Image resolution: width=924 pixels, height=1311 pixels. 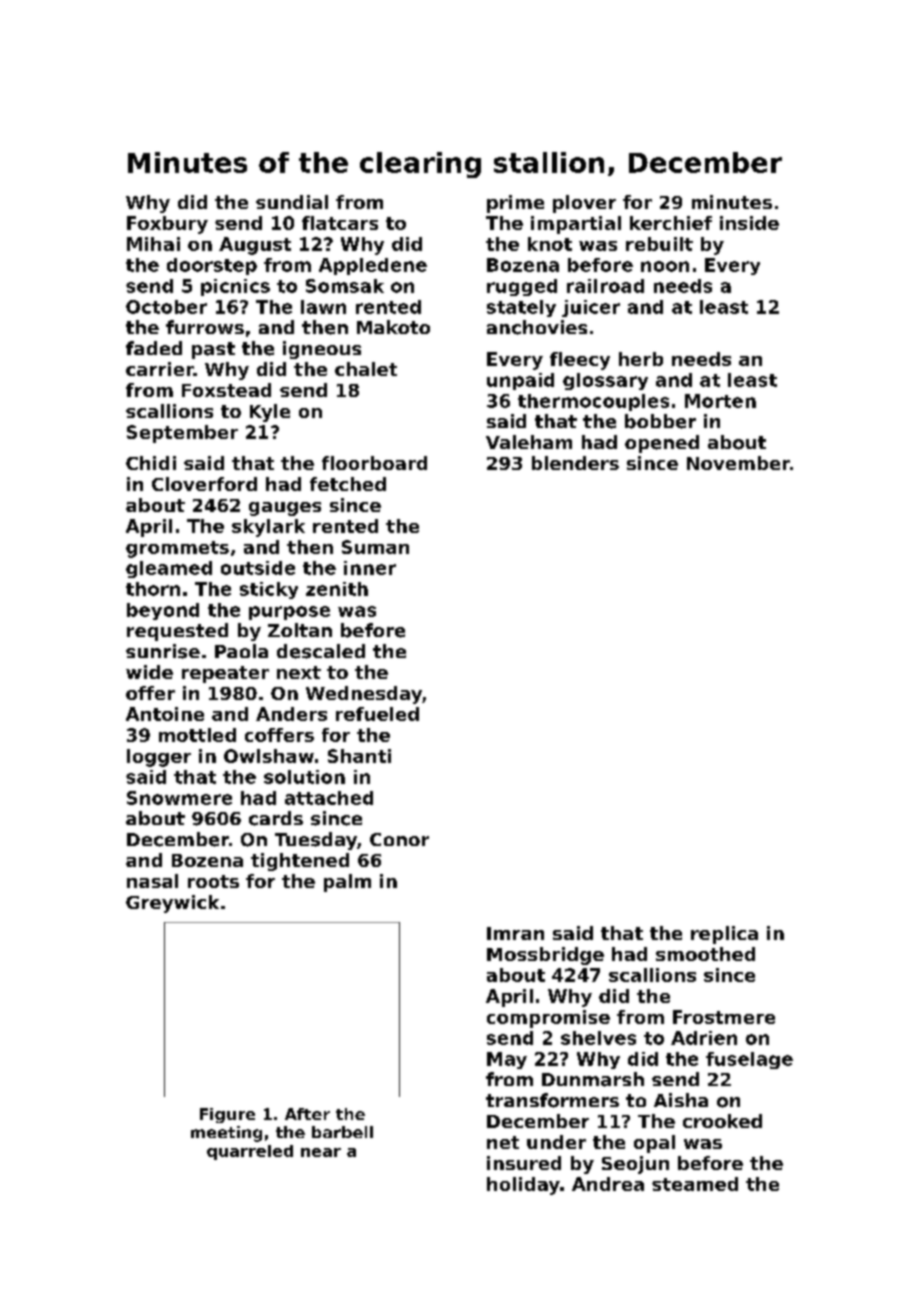 What do you see at coordinates (738, 463) in the document?
I see `November` at bounding box center [738, 463].
